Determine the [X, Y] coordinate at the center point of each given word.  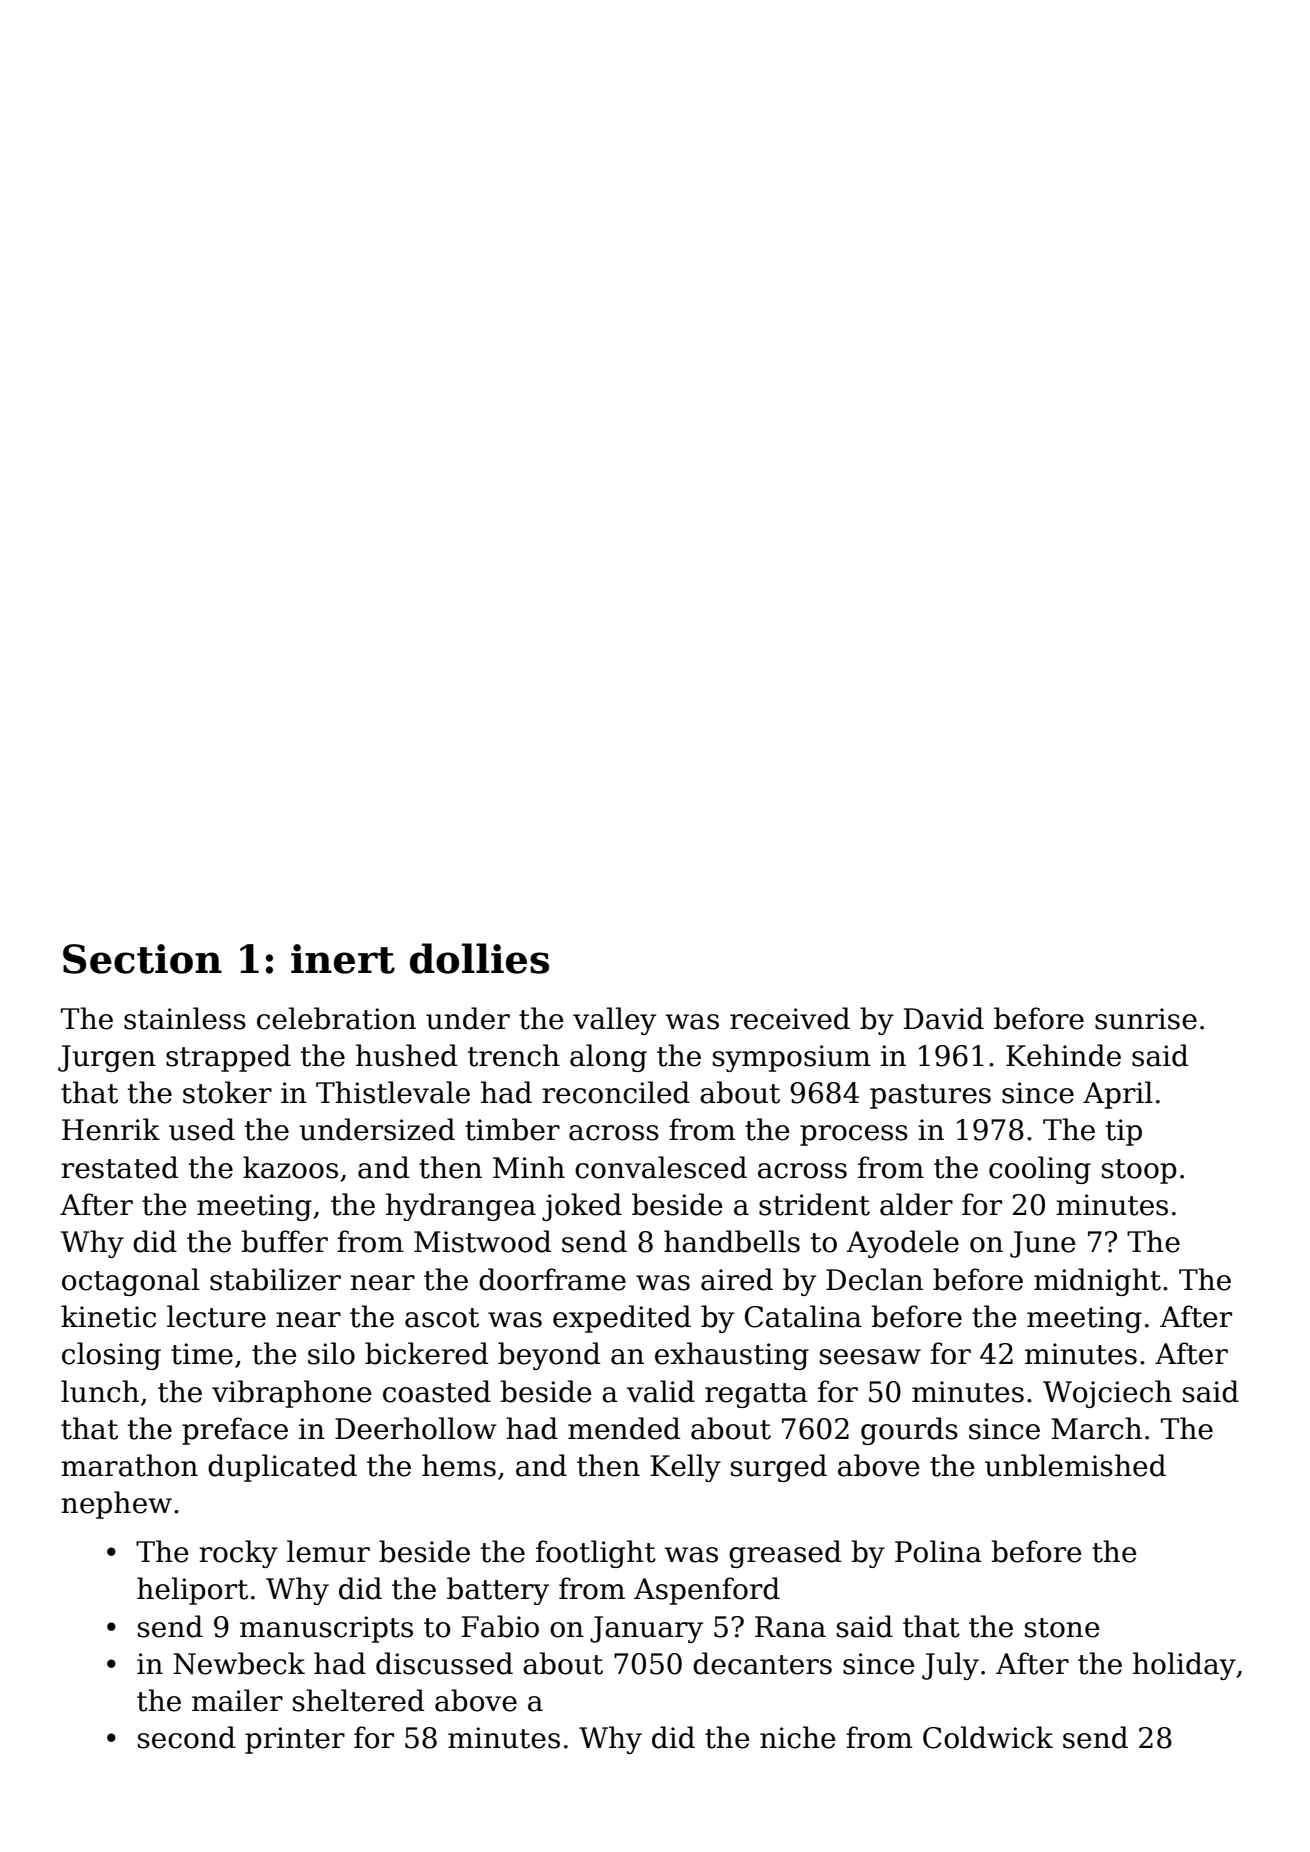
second [186, 1737]
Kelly [686, 1468]
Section [142, 959]
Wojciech [1107, 1394]
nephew [116, 1505]
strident [814, 1204]
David [944, 1018]
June [1043, 1244]
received [790, 1018]
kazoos [290, 1167]
